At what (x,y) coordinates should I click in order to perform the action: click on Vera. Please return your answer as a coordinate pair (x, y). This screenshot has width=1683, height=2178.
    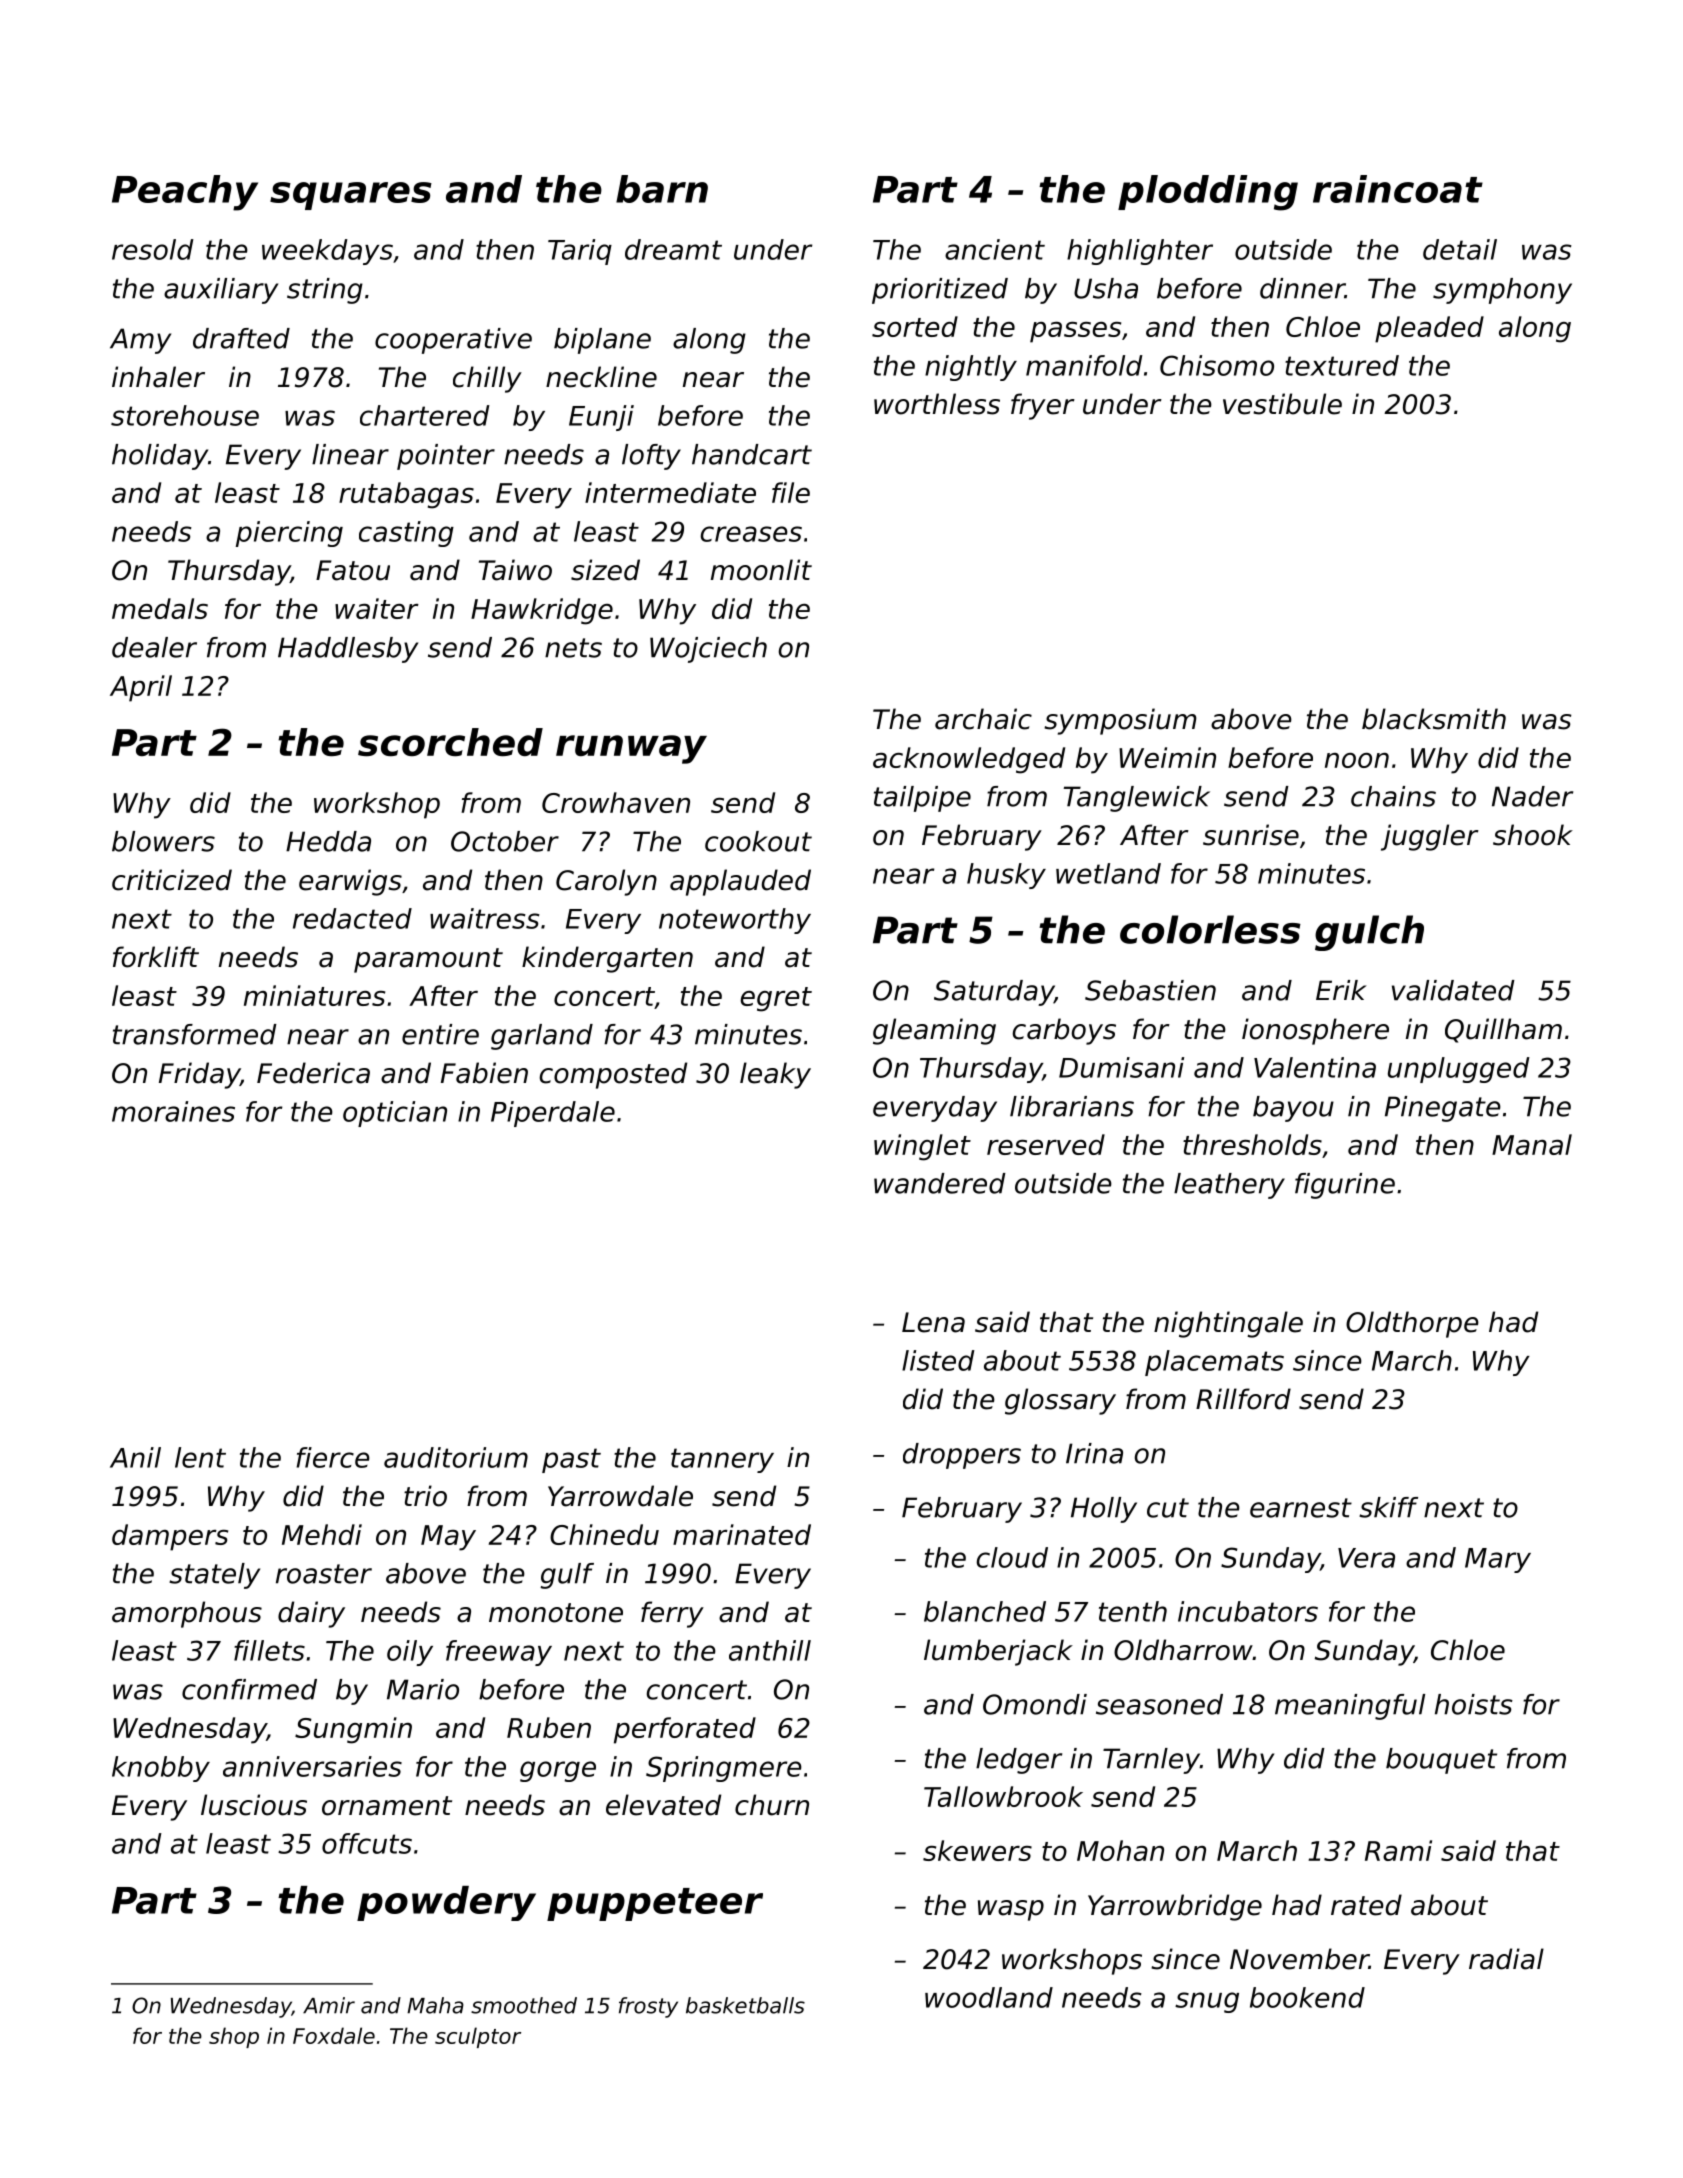
    Looking at the image, I should click on (1366, 1558).
